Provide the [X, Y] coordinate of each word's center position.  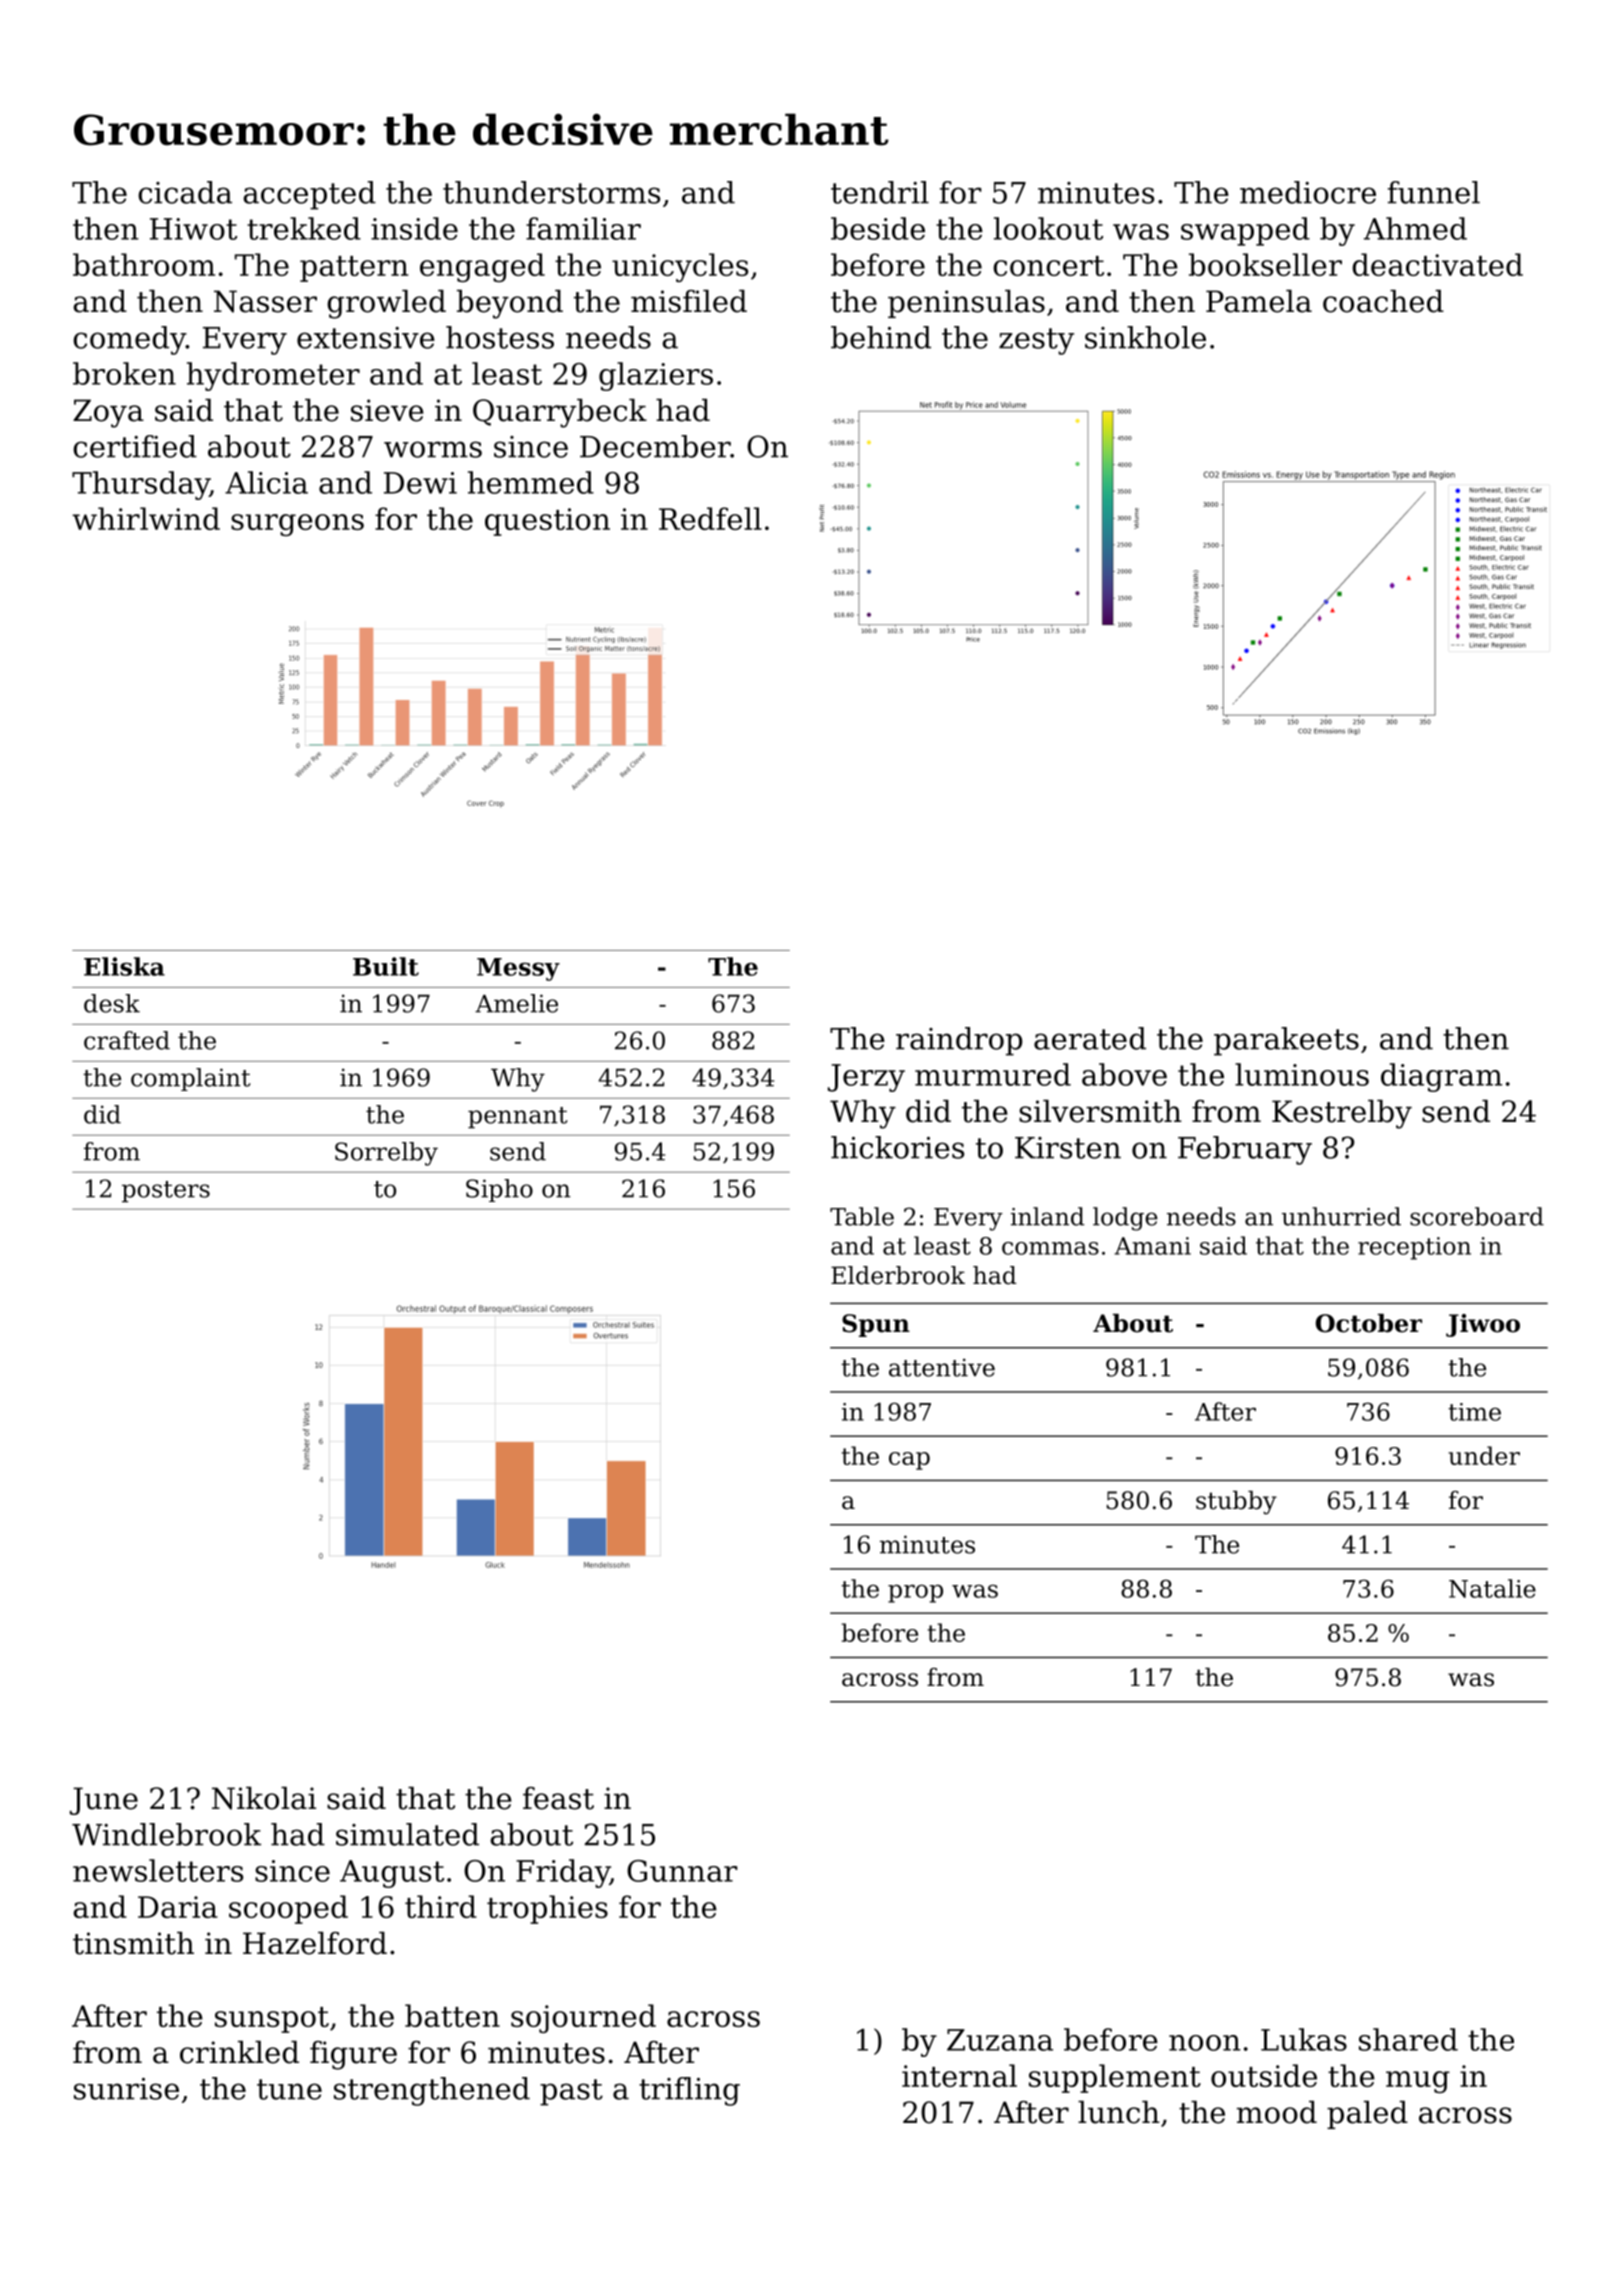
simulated [407, 1834]
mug [1418, 2082]
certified [135, 446]
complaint [191, 1079]
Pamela [1259, 301]
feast [558, 1798]
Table [862, 1216]
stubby [1236, 1503]
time [1474, 1412]
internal [959, 2075]
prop [915, 1593]
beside [878, 228]
